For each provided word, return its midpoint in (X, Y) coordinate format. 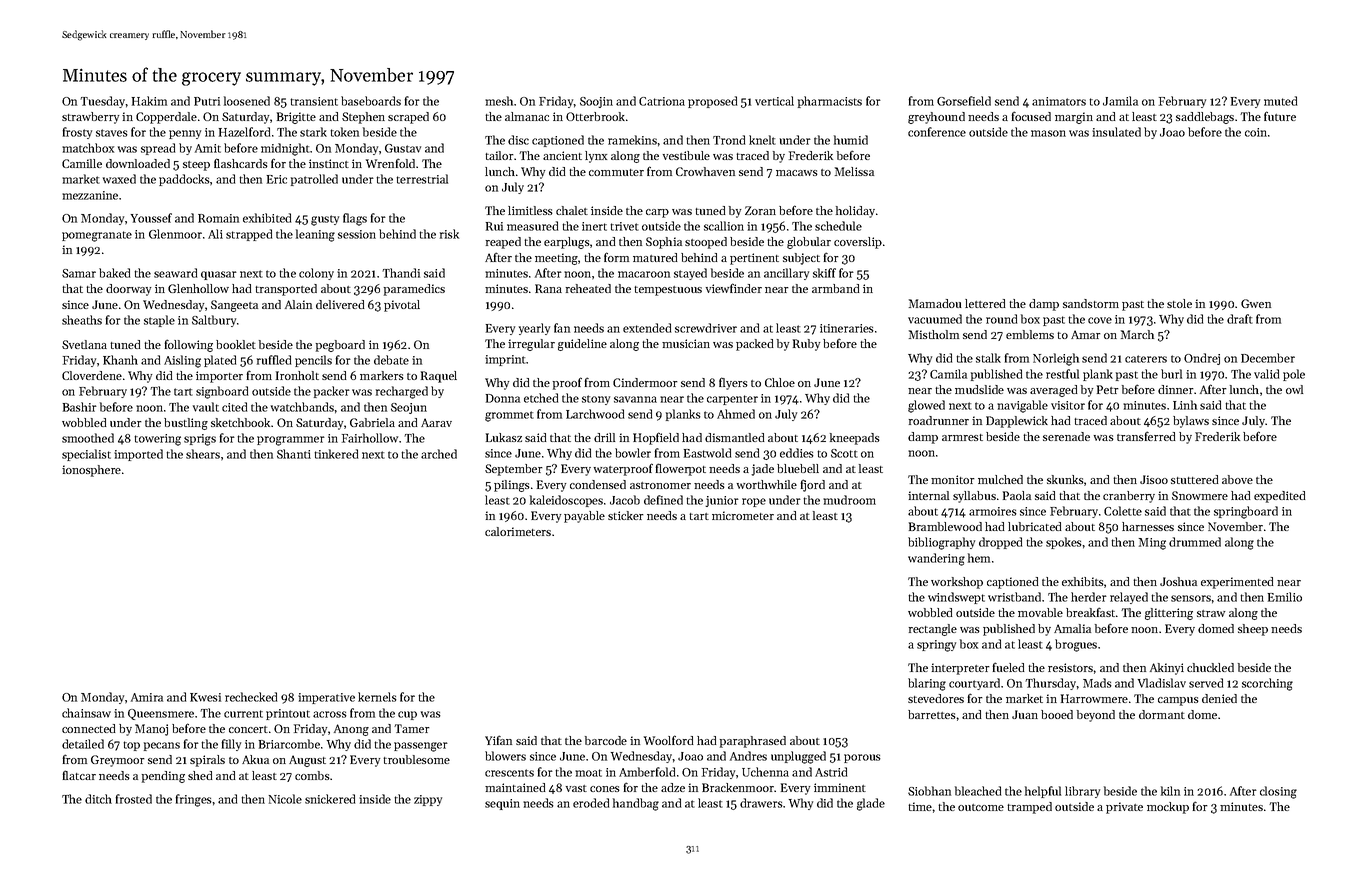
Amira (147, 697)
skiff (824, 273)
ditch (98, 799)
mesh (499, 101)
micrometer (743, 515)
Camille (82, 163)
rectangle (933, 630)
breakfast (1090, 612)
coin (1256, 132)
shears (203, 454)
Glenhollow (198, 288)
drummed (1195, 542)
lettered (985, 303)
